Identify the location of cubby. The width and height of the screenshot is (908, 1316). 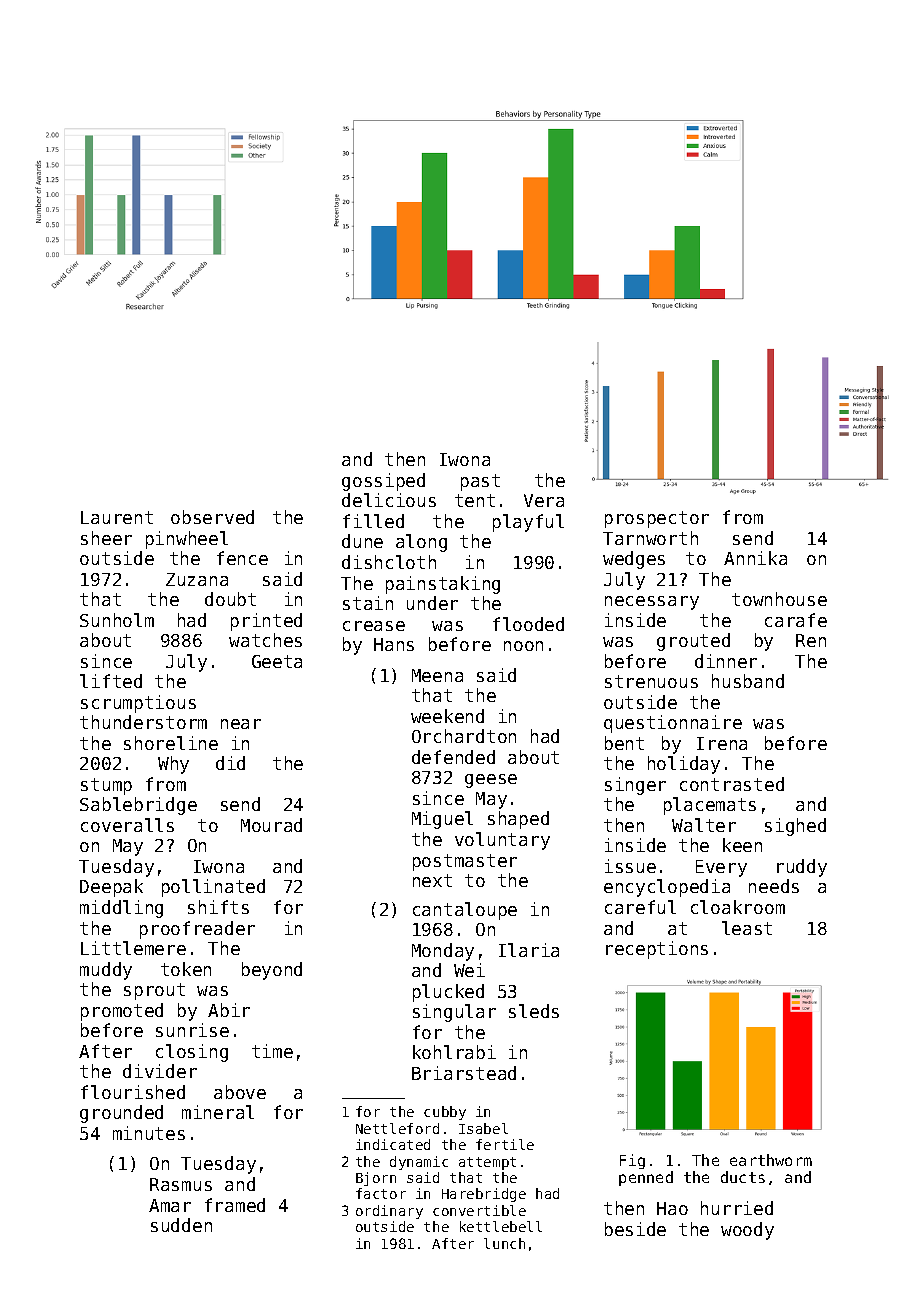
(445, 1113).
